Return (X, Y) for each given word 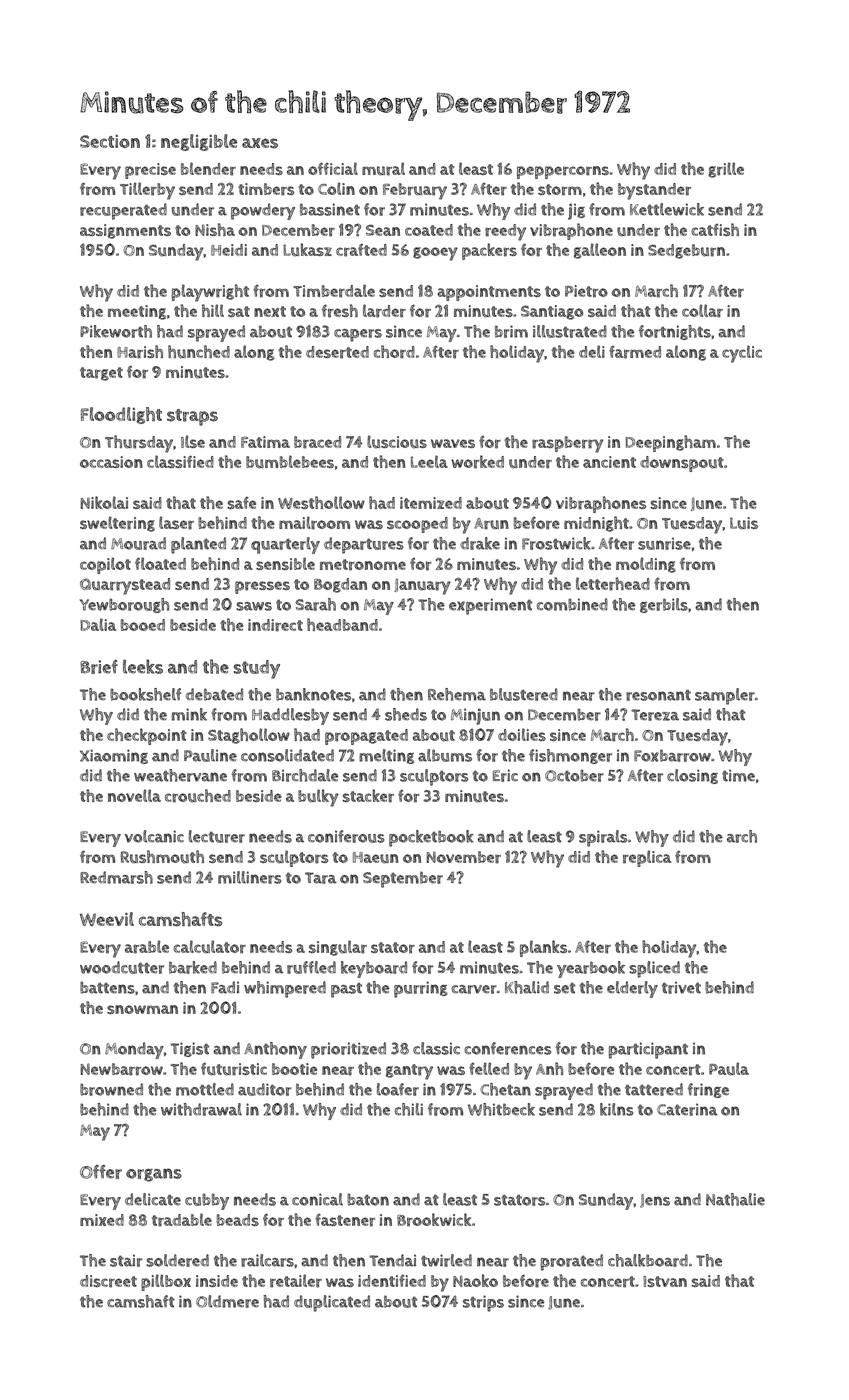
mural (383, 169)
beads (238, 1220)
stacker (368, 796)
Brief (99, 667)
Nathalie (735, 1199)
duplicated (332, 1303)
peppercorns (563, 172)
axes (260, 143)
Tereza (655, 715)
